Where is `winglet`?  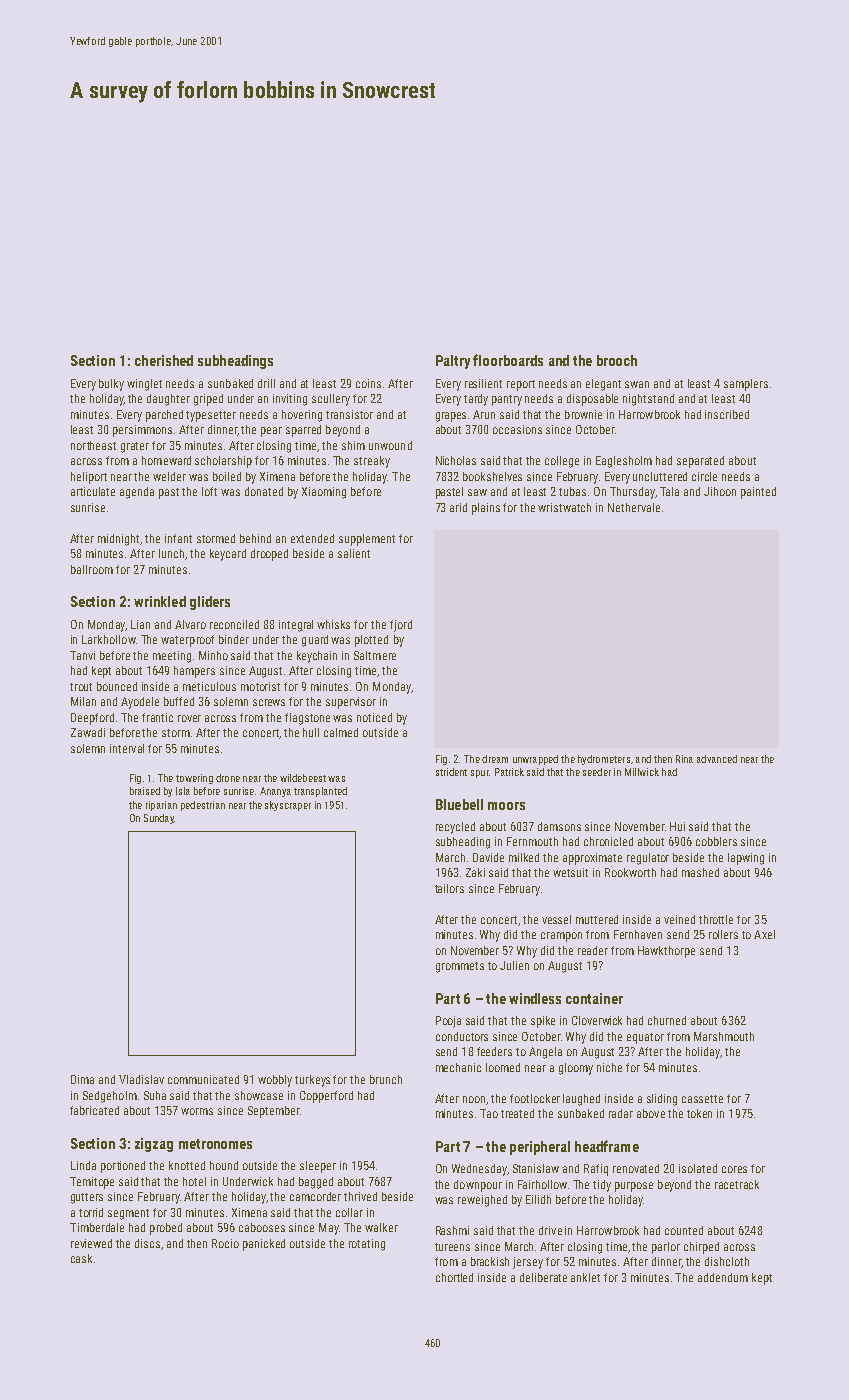 winglet is located at coordinates (144, 385).
